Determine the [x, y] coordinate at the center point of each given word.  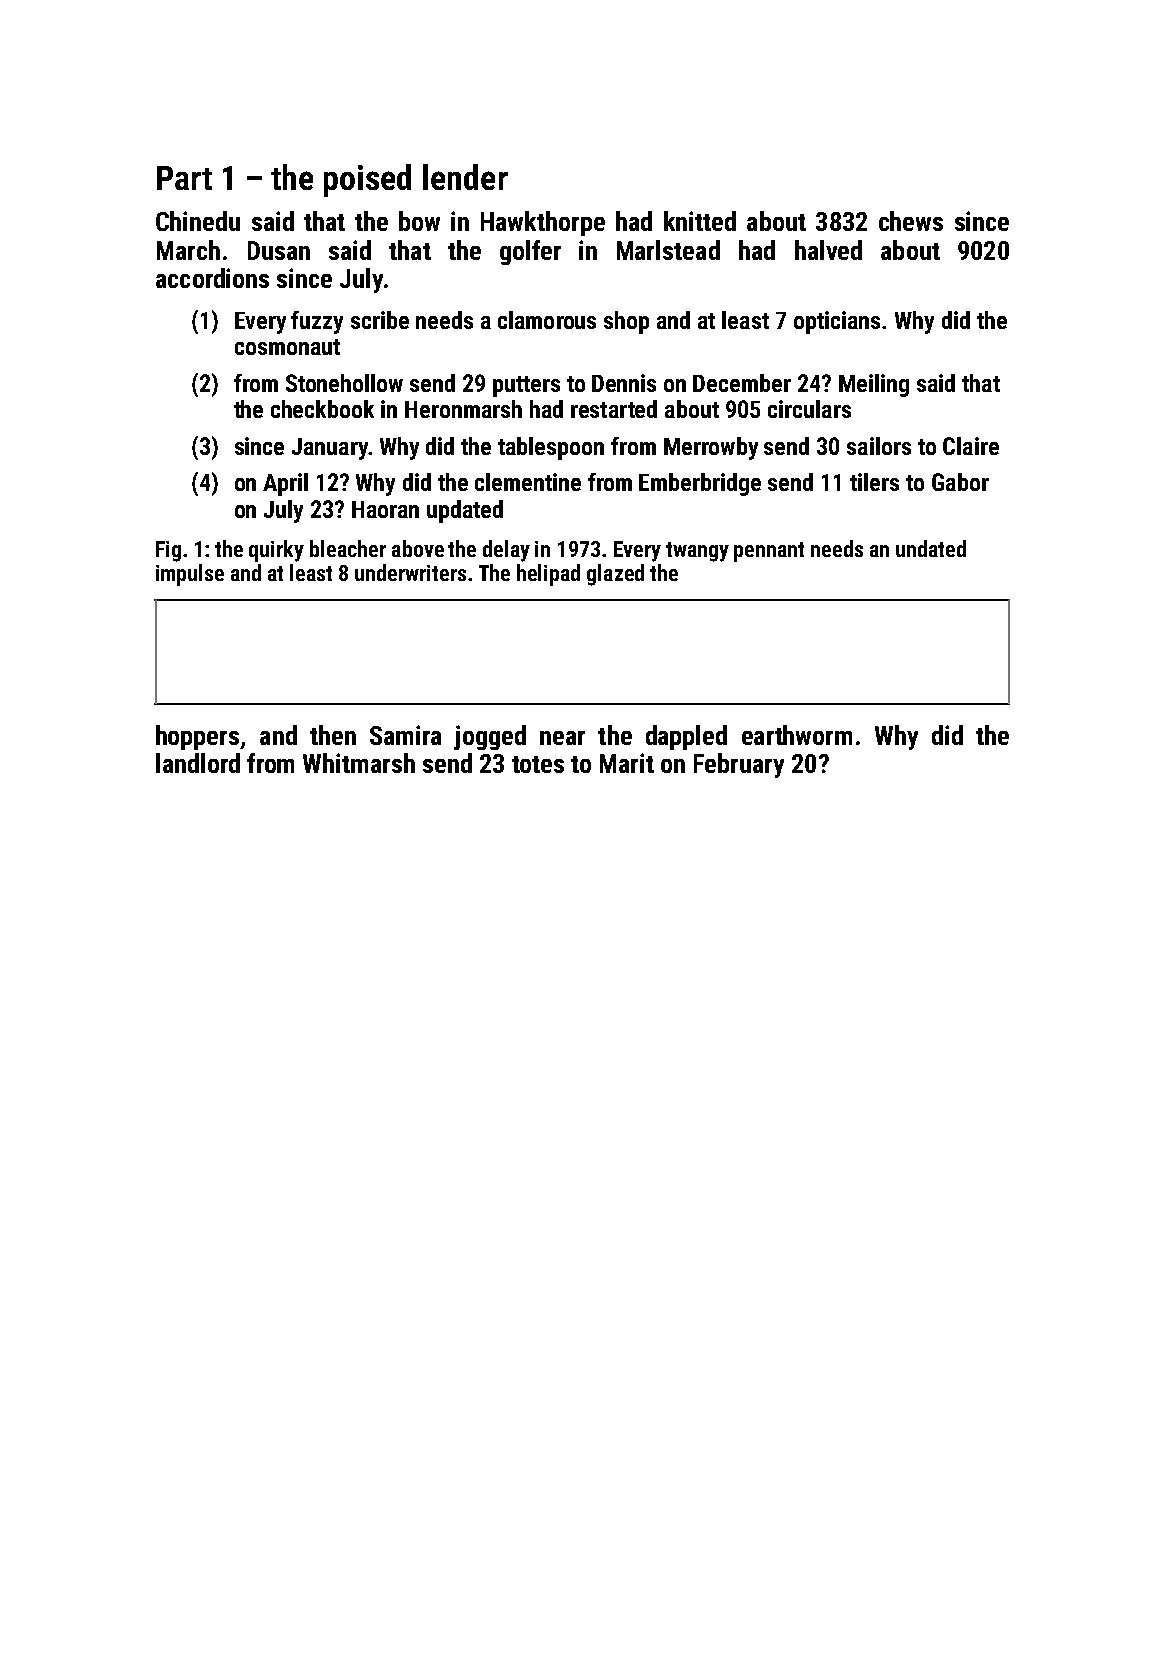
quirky [276, 551]
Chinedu [198, 221]
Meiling [874, 385]
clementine [528, 482]
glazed [615, 575]
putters [526, 386]
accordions [212, 278]
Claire [971, 446]
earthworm [797, 735]
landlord [198, 763]
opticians [837, 322]
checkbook [322, 409]
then [333, 735]
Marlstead [668, 250]
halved [828, 250]
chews [911, 221]
